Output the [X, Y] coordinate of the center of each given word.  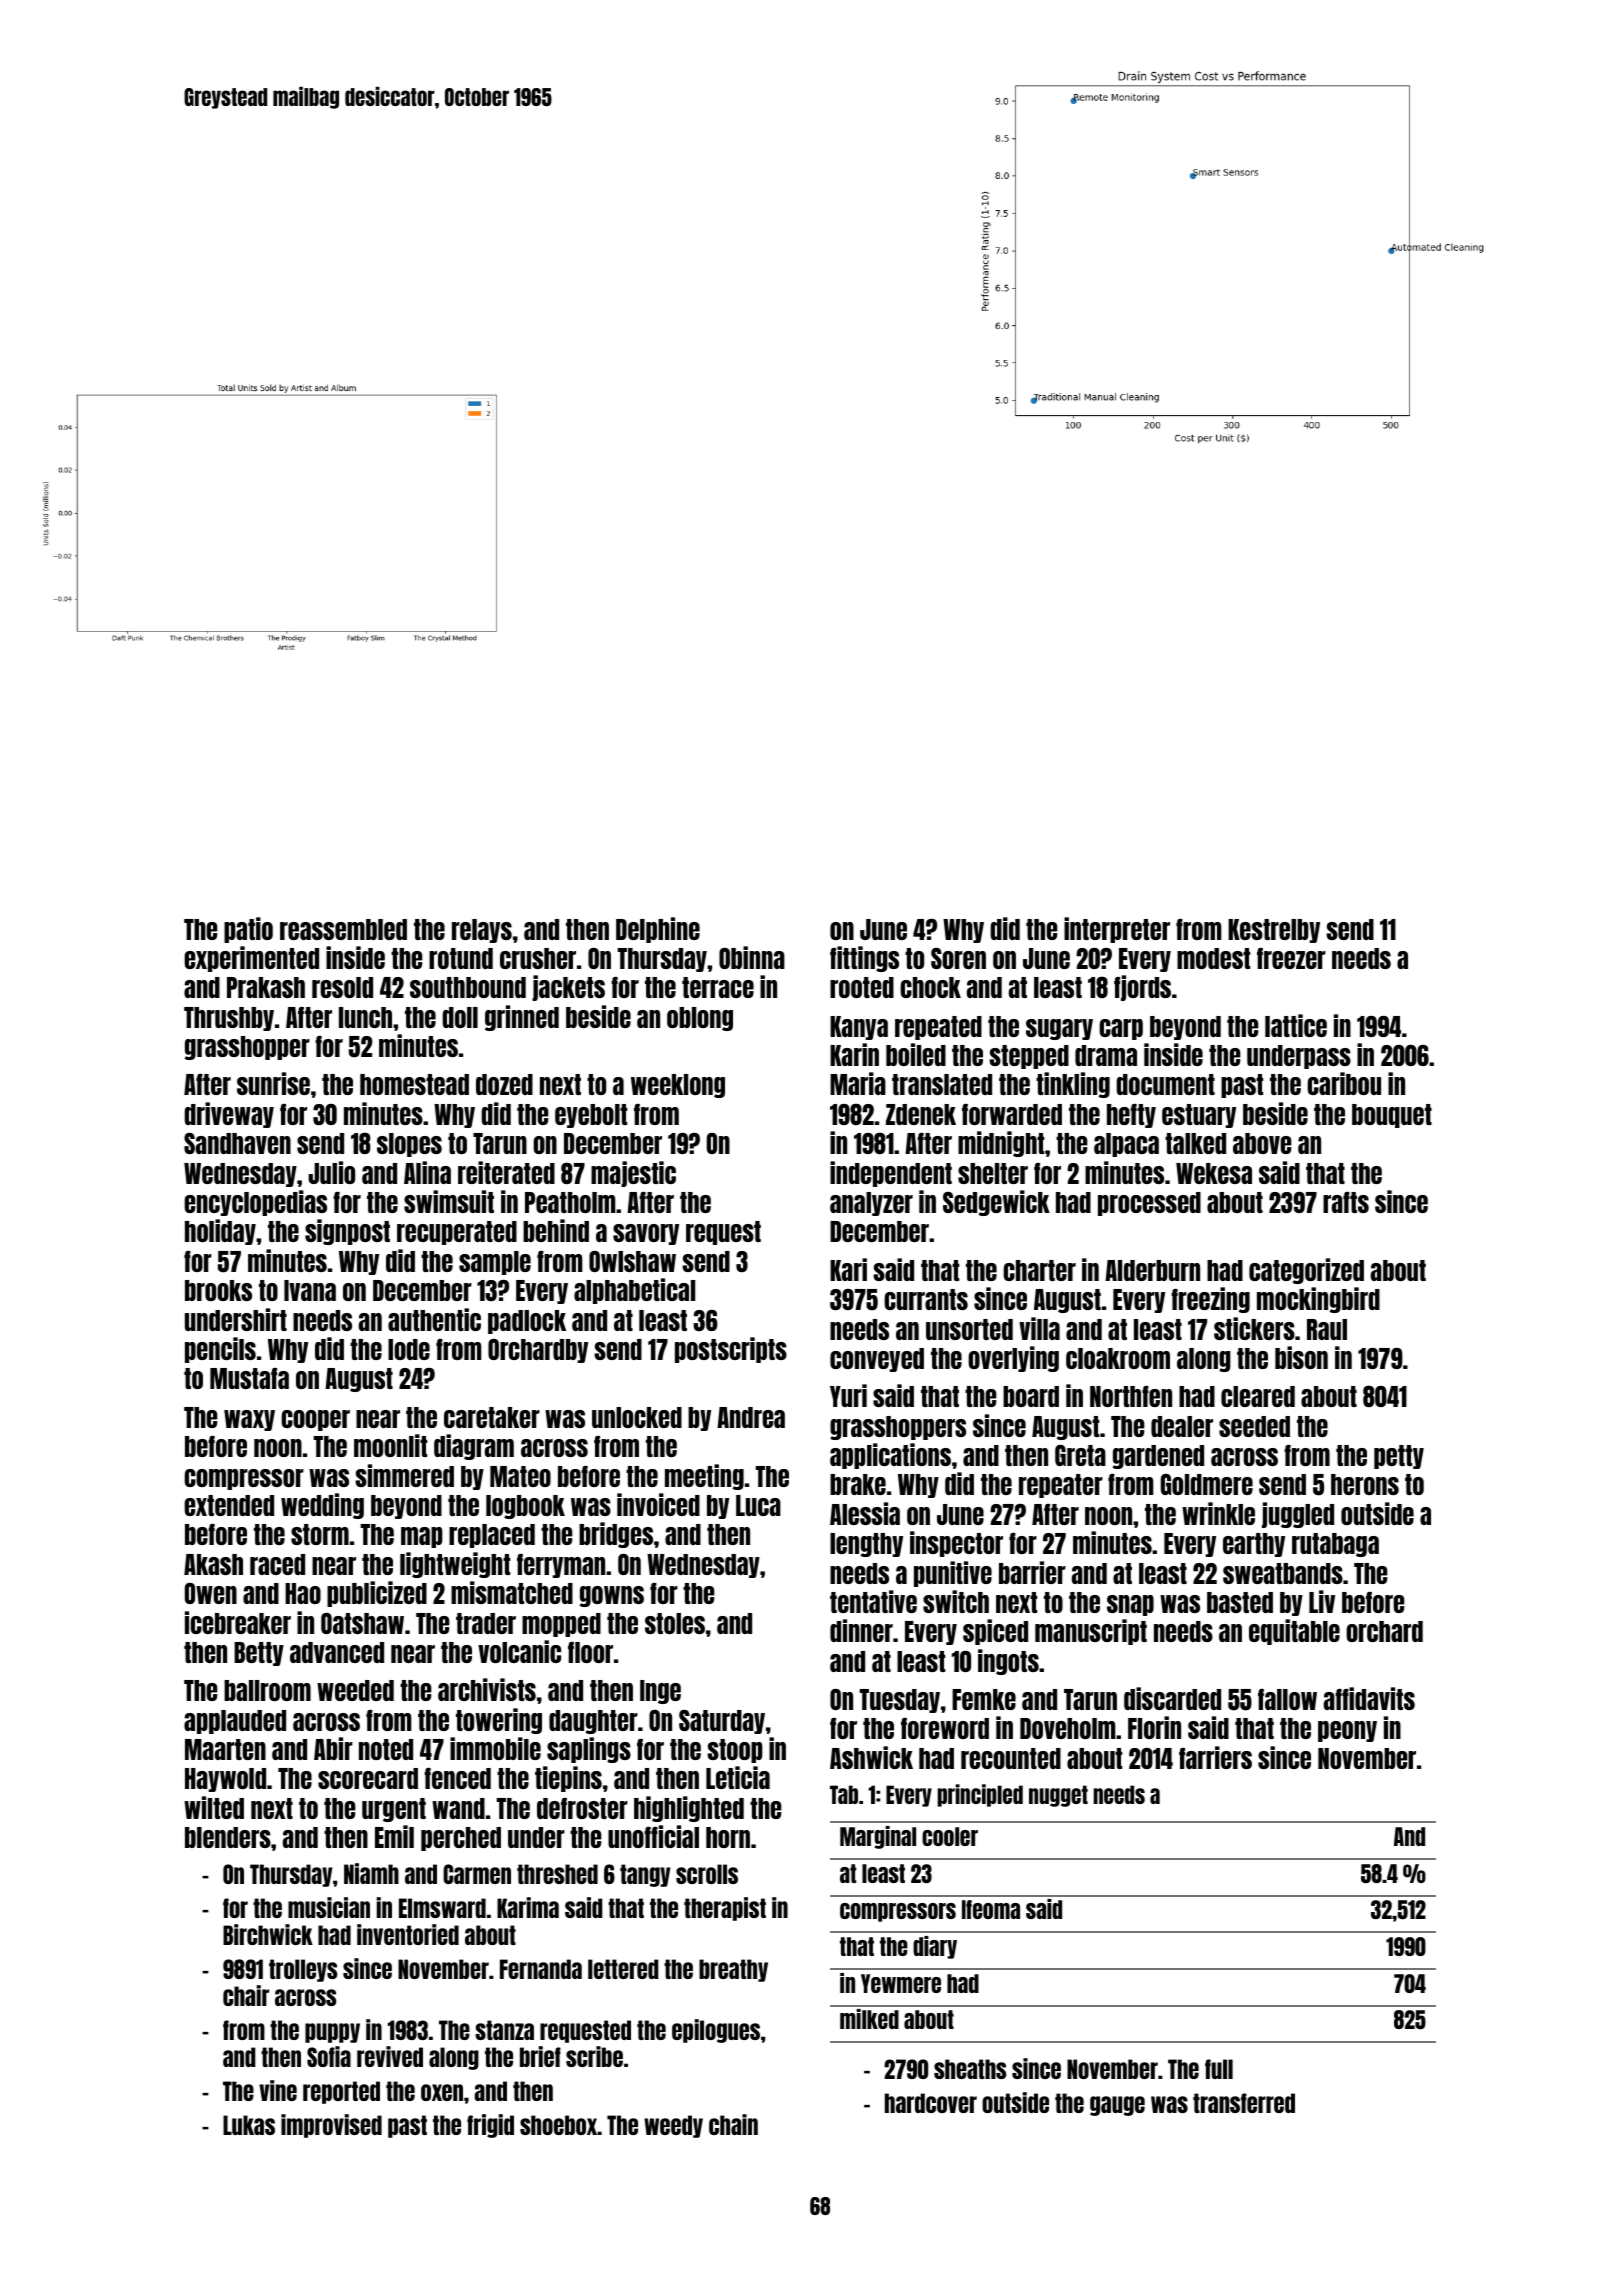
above [1262, 1143]
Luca [758, 1505]
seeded [1254, 1426]
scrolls [707, 1874]
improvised [331, 2126]
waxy [249, 1420]
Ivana [310, 1290]
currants [926, 1299]
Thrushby [229, 1019]
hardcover [931, 2103]
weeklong [678, 1086]
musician [329, 1907]
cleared [1258, 1396]
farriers [1215, 1757]
